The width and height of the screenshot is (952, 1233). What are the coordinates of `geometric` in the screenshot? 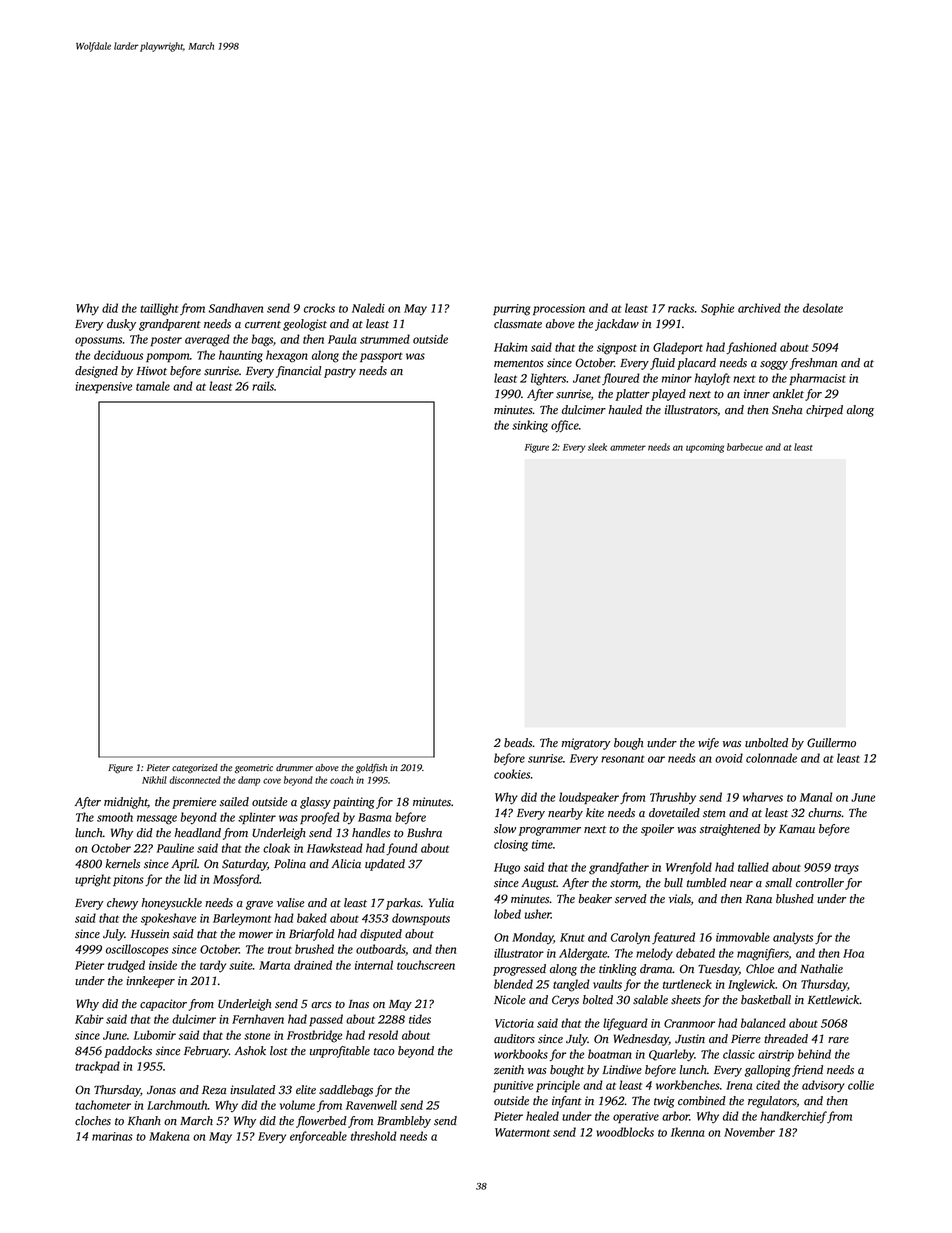 It's located at (254, 769).
